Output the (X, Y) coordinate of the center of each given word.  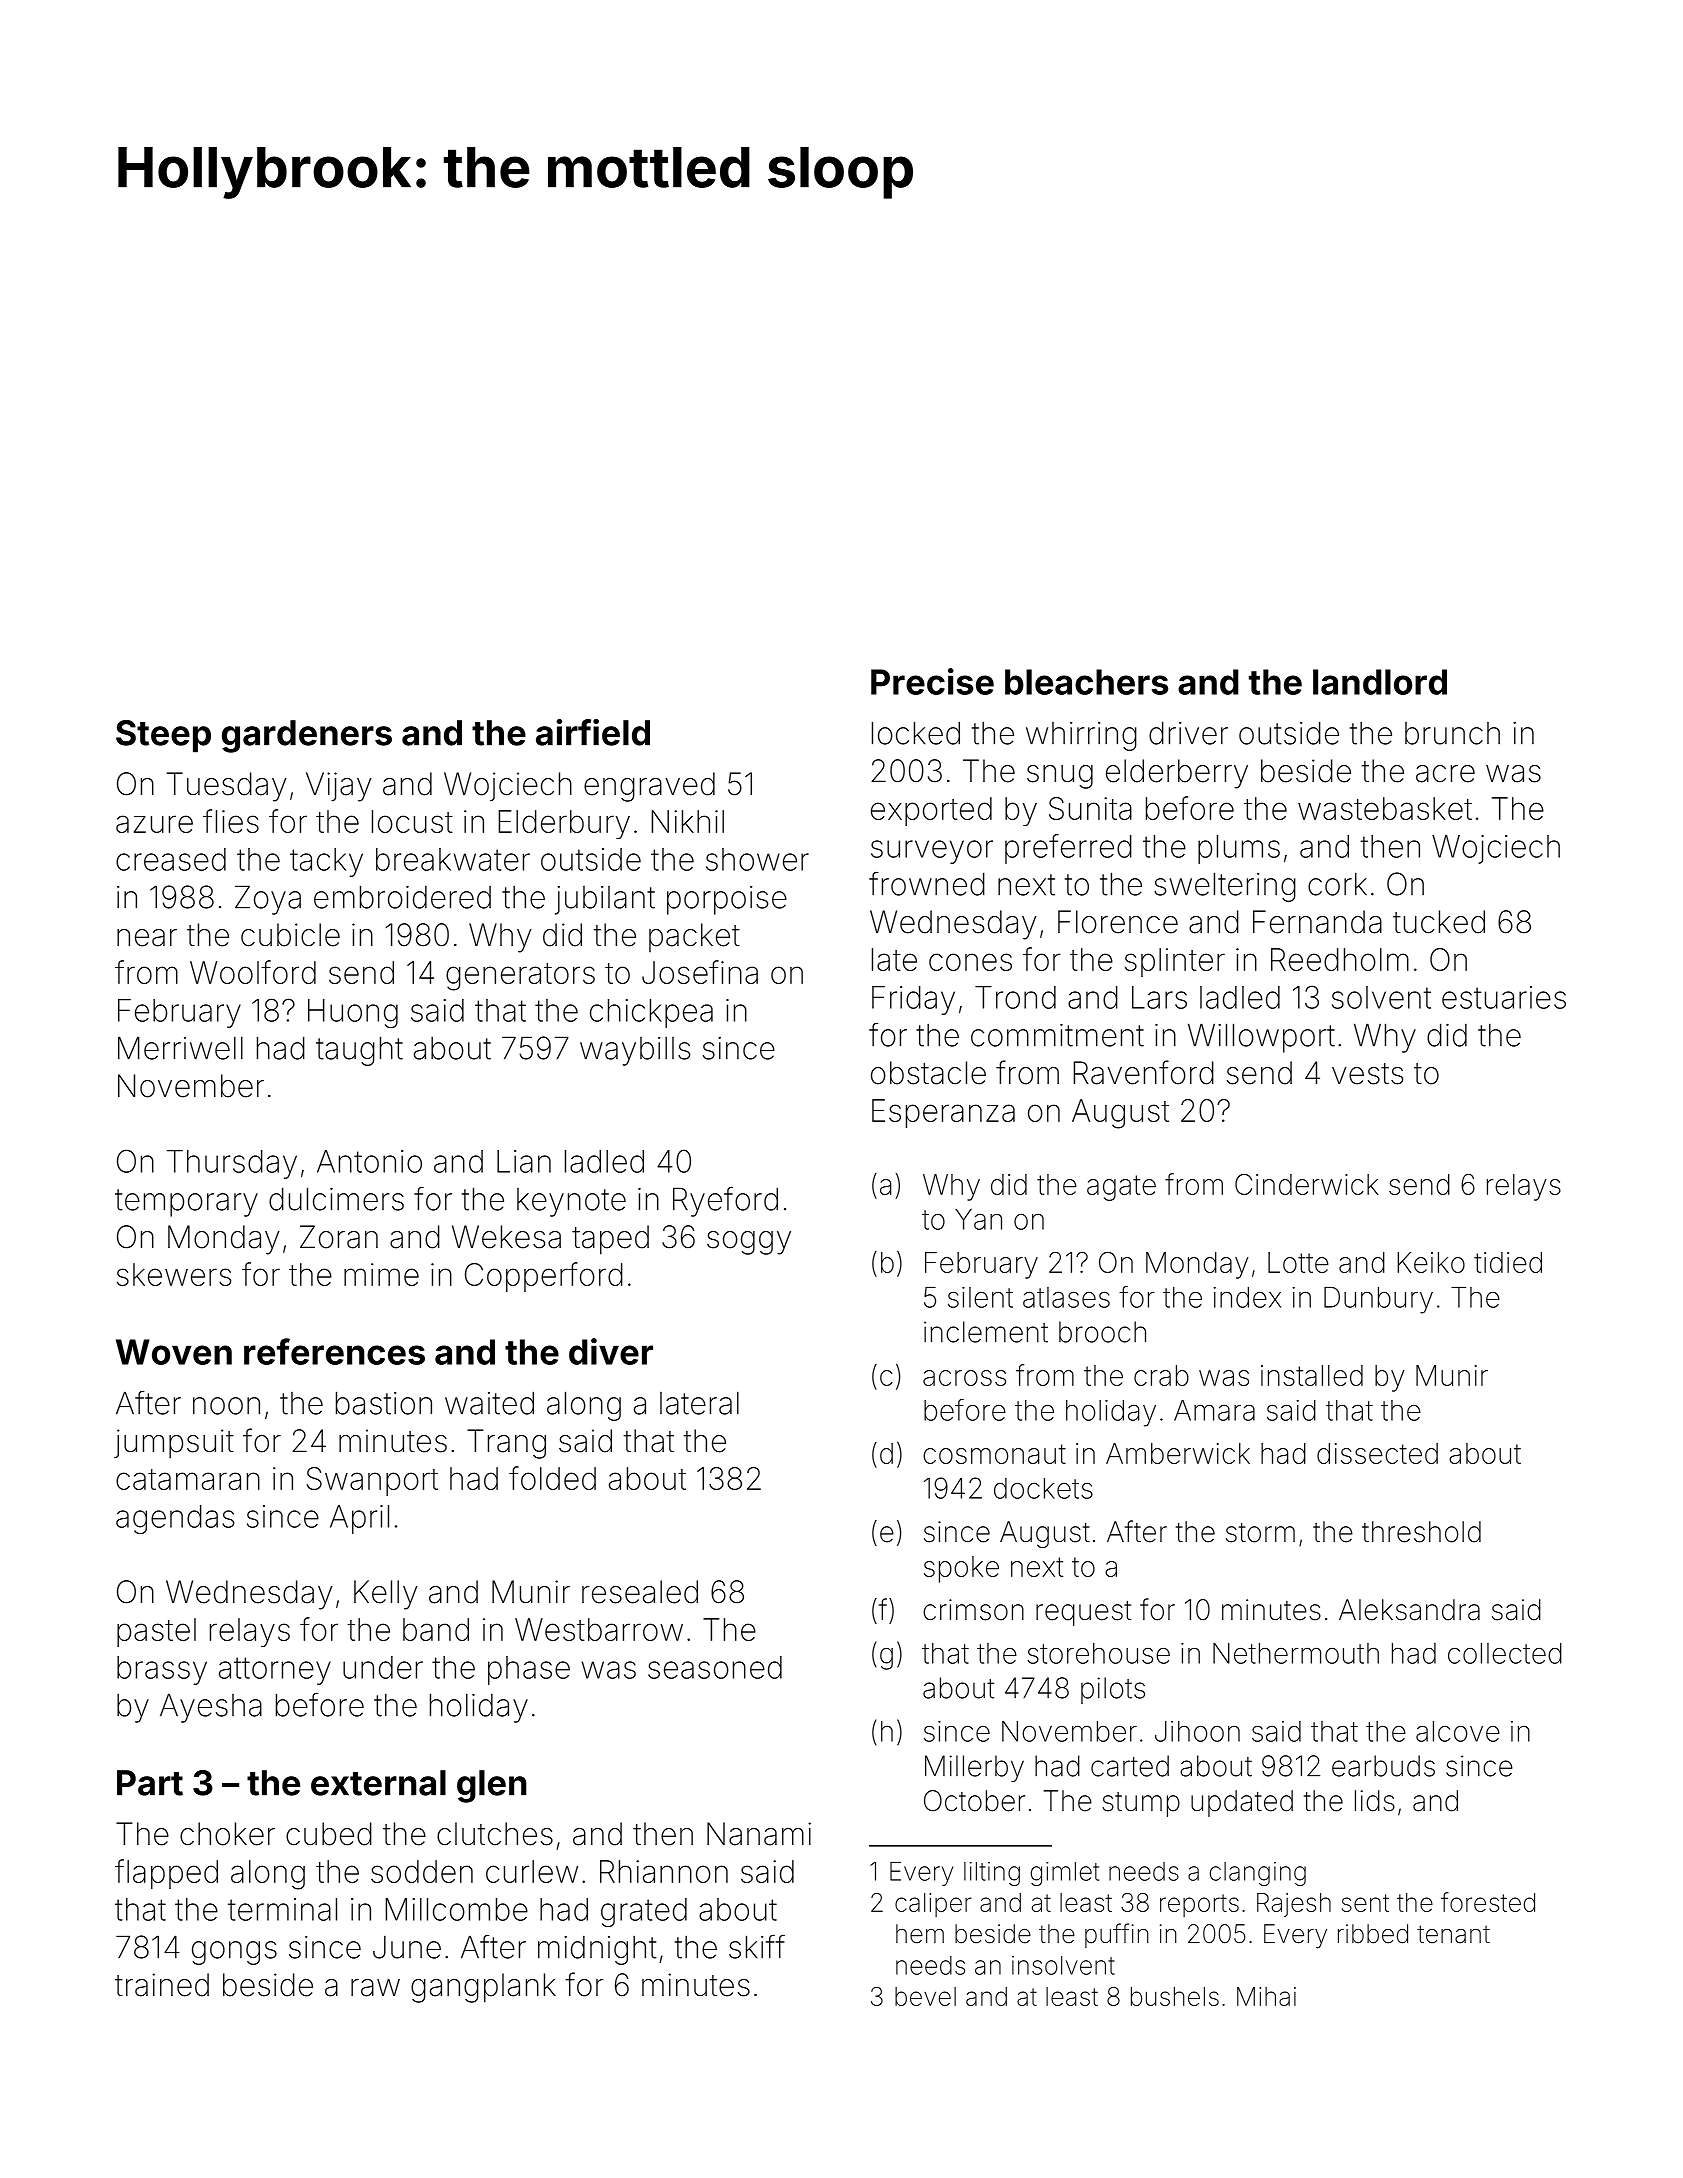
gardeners (307, 736)
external (378, 1783)
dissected (1377, 1453)
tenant (1453, 1934)
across (964, 1378)
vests (1367, 1074)
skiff (757, 1947)
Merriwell (180, 1048)
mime (381, 1274)
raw (375, 1988)
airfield (593, 732)
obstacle (928, 1073)
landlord (1380, 682)
